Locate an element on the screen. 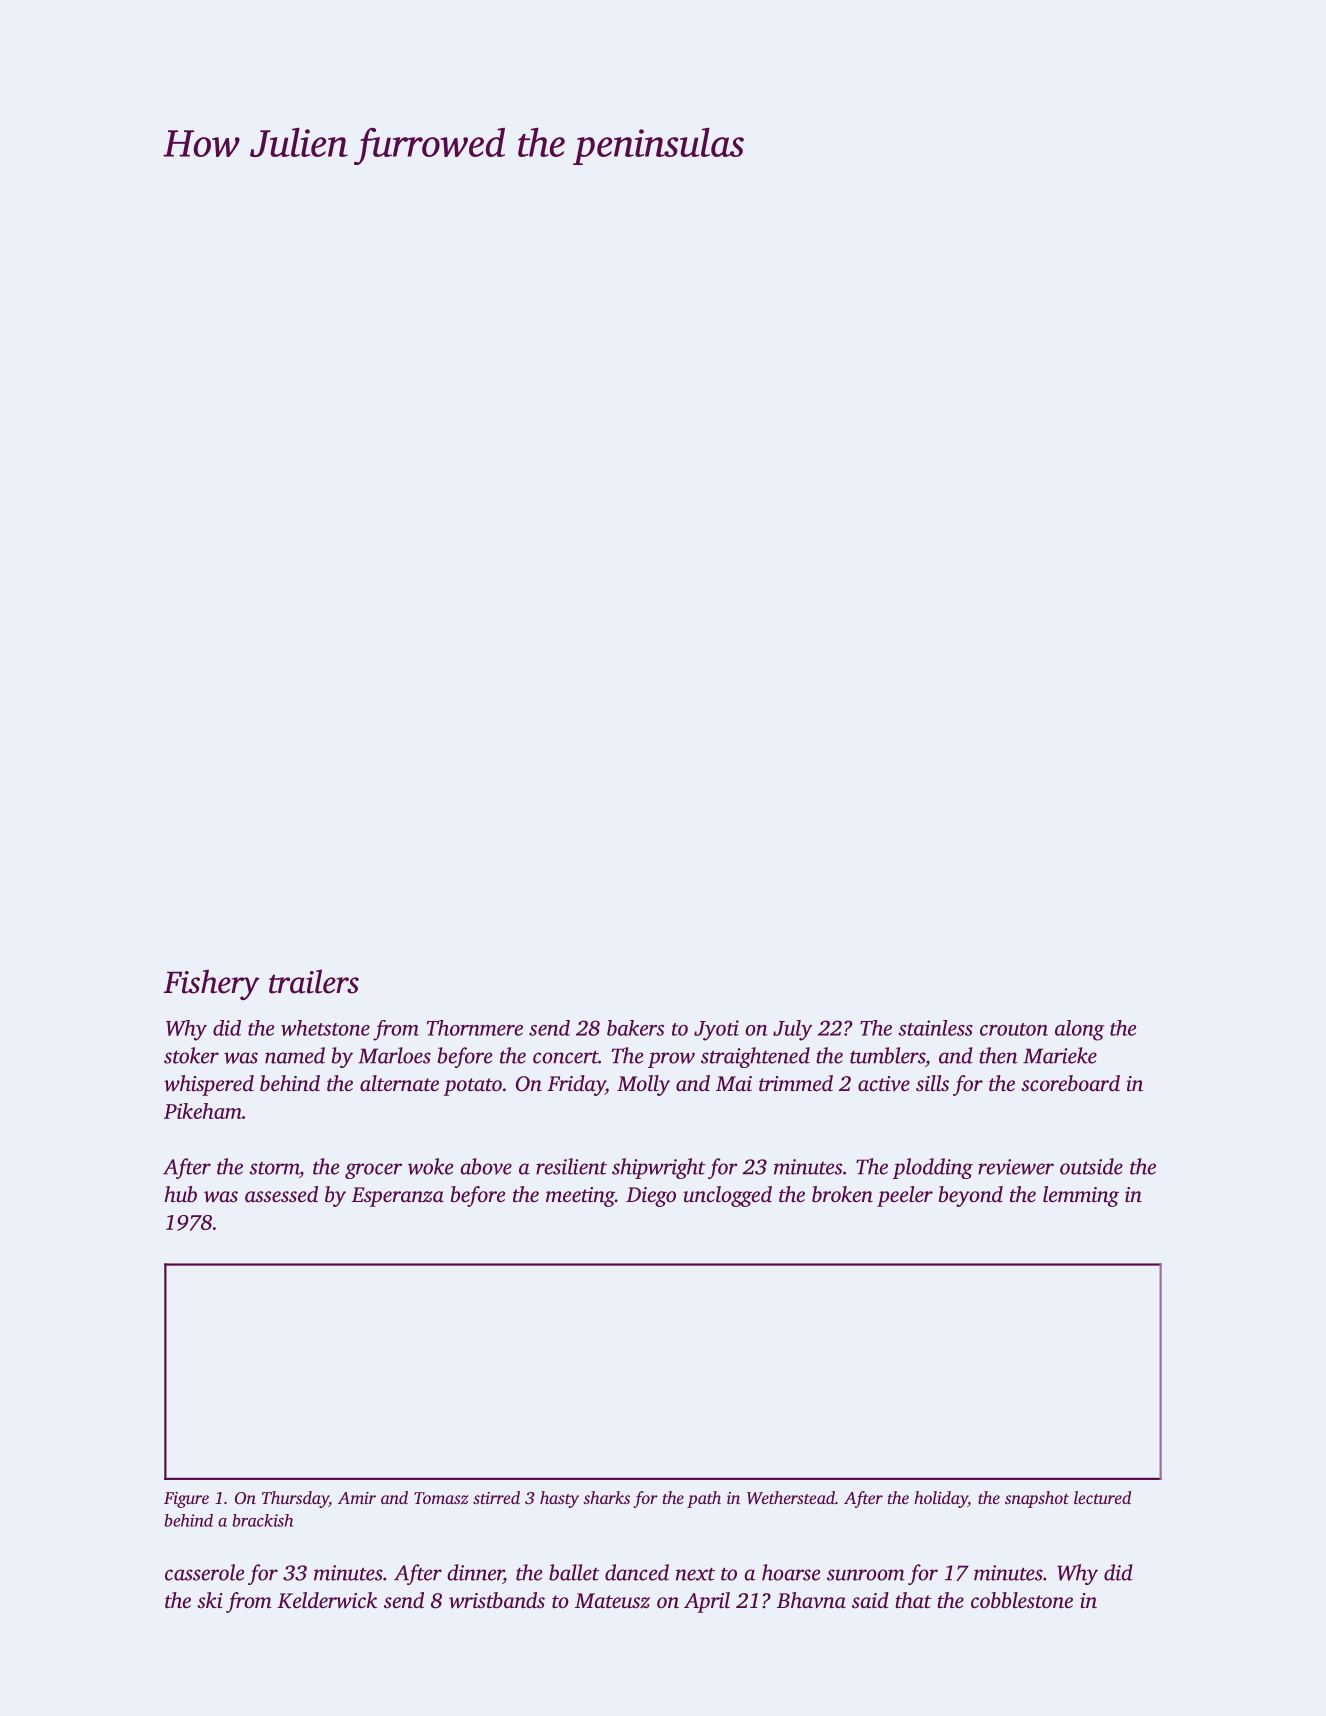 The width and height of the screenshot is (1326, 1716). whispered is located at coordinates (209, 1085).
